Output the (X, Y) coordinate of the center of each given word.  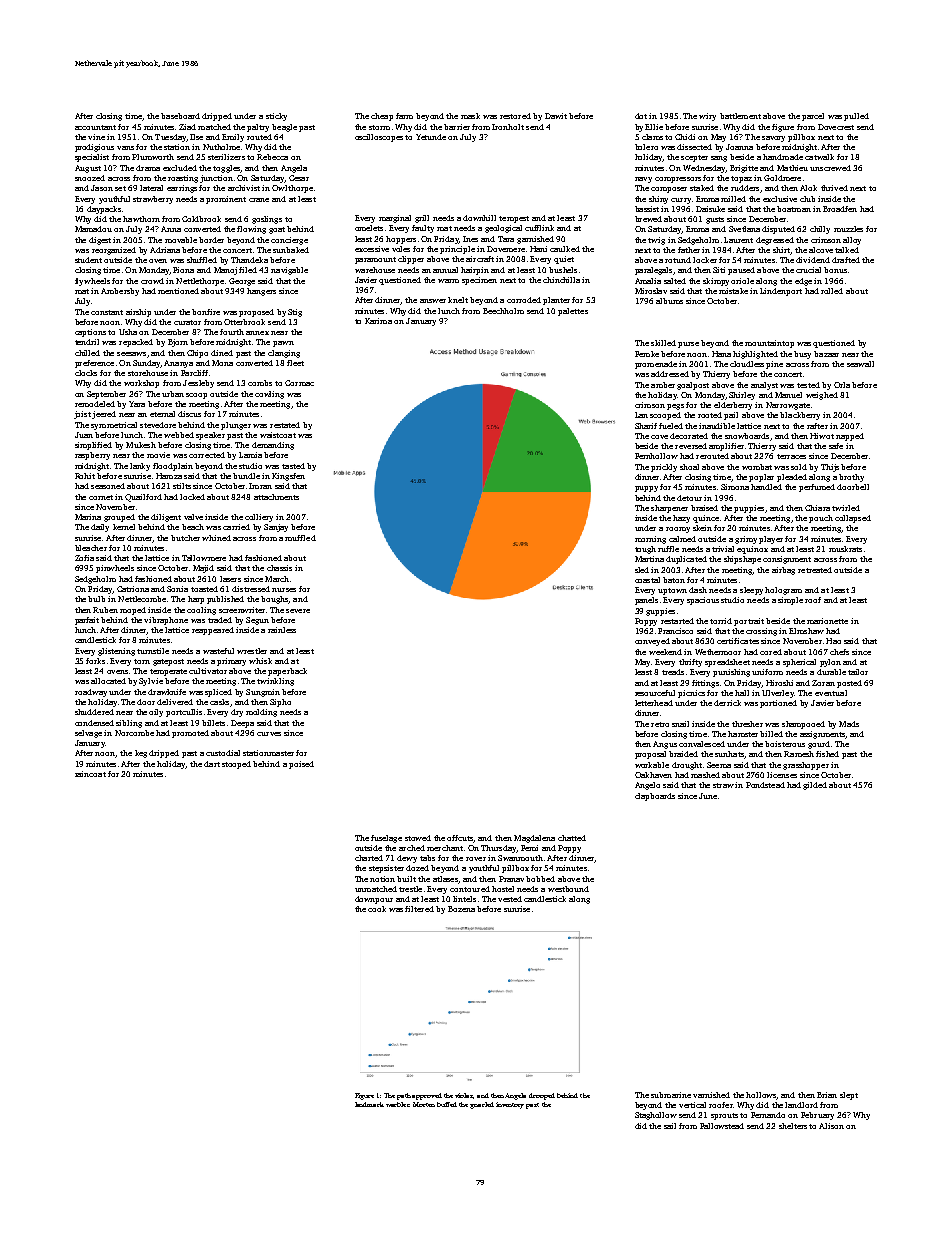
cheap (382, 117)
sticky (276, 117)
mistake (733, 291)
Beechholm (503, 311)
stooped (236, 765)
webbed (179, 435)
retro (660, 724)
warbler (398, 1104)
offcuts (460, 838)
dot (641, 116)
